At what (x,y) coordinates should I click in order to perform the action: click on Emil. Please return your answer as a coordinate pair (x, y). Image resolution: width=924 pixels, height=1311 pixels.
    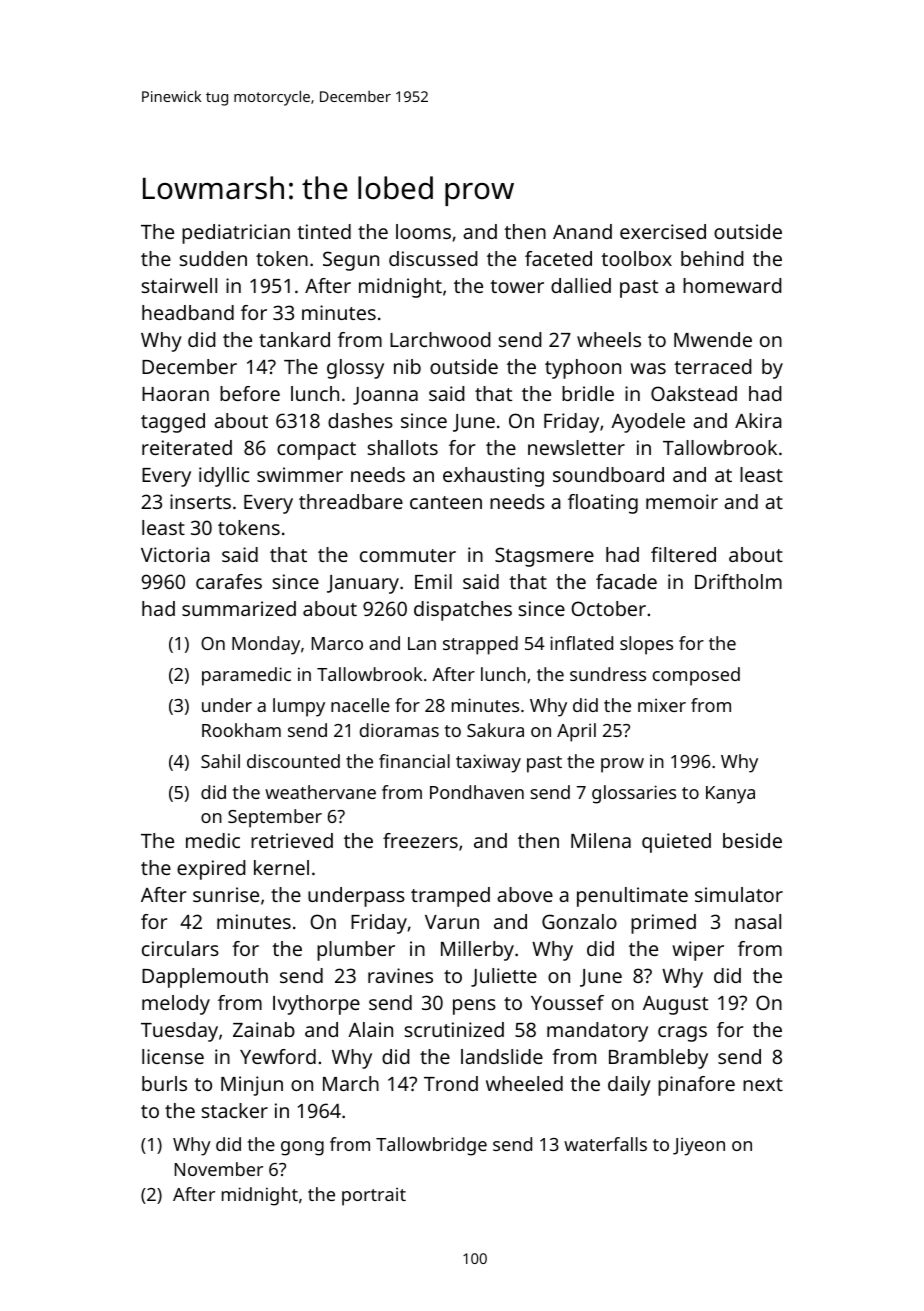
    Looking at the image, I should click on (433, 581).
